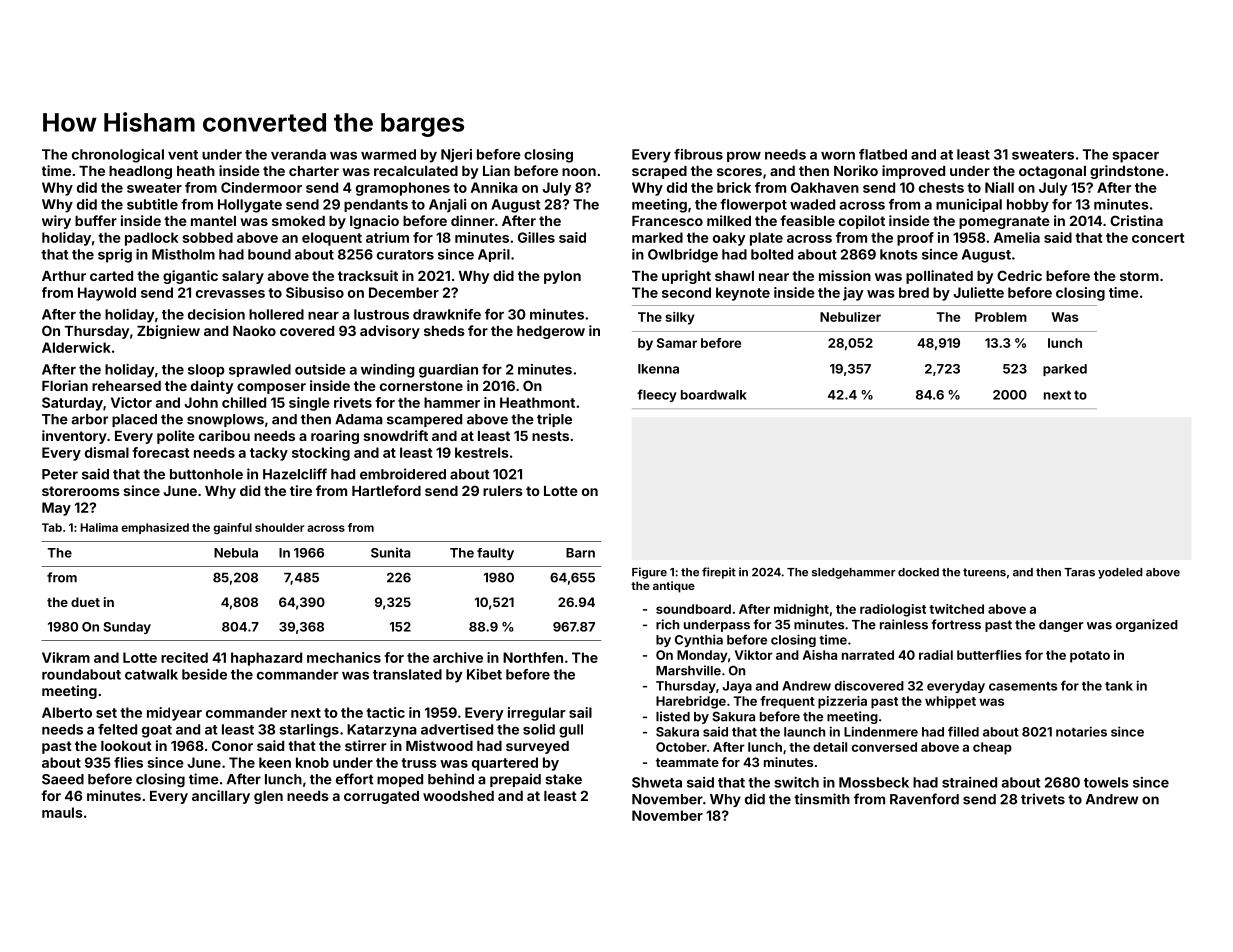 The image size is (1233, 952). Describe the element at coordinates (168, 332) in the screenshot. I see `Zbigniew` at that location.
